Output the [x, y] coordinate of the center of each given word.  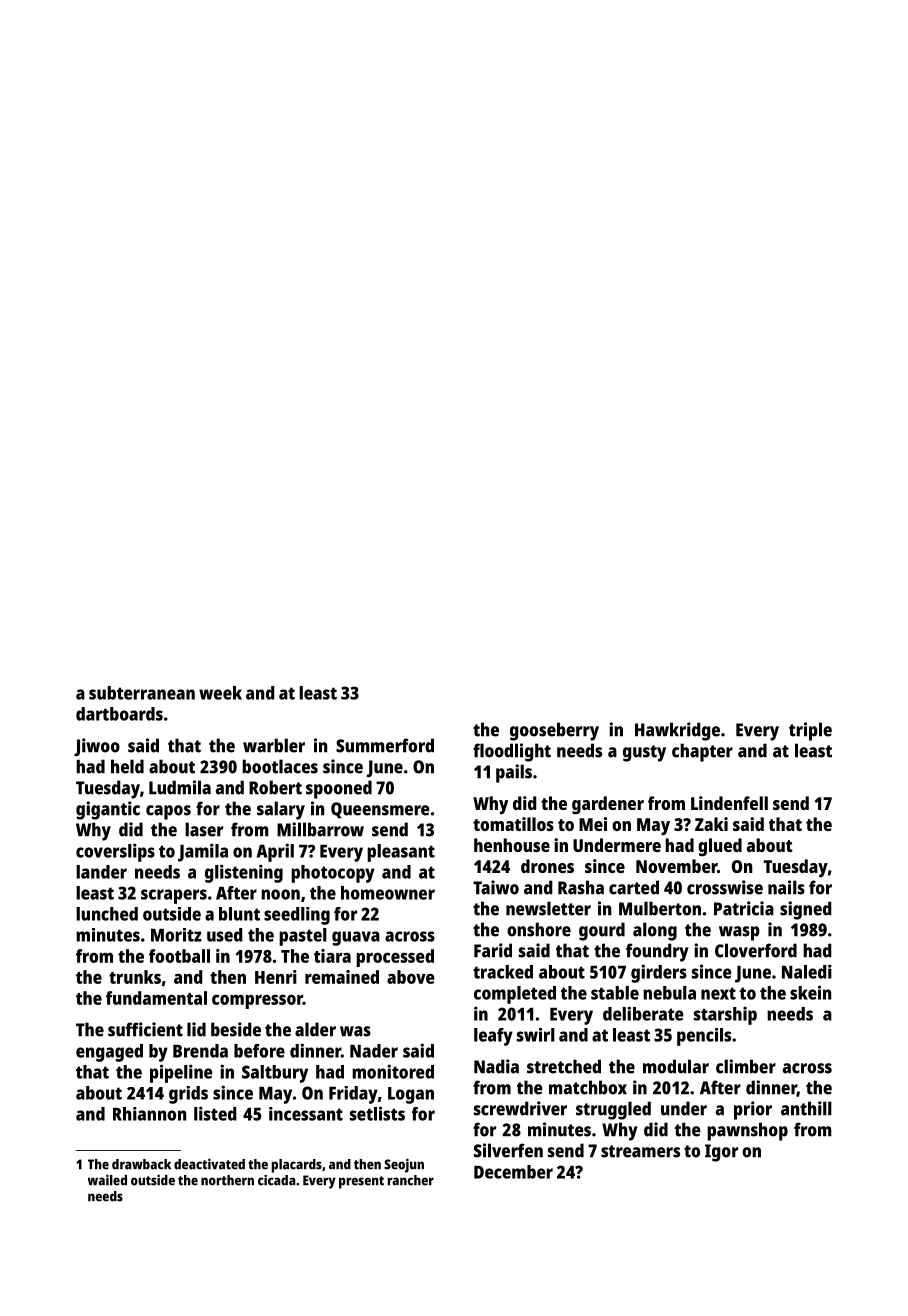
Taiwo [496, 887]
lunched [107, 914]
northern [227, 1180]
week [220, 693]
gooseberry [554, 731]
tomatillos [513, 824]
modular [676, 1066]
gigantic [108, 810]
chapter [702, 752]
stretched [564, 1066]
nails [786, 887]
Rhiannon [149, 1114]
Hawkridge [677, 731]
